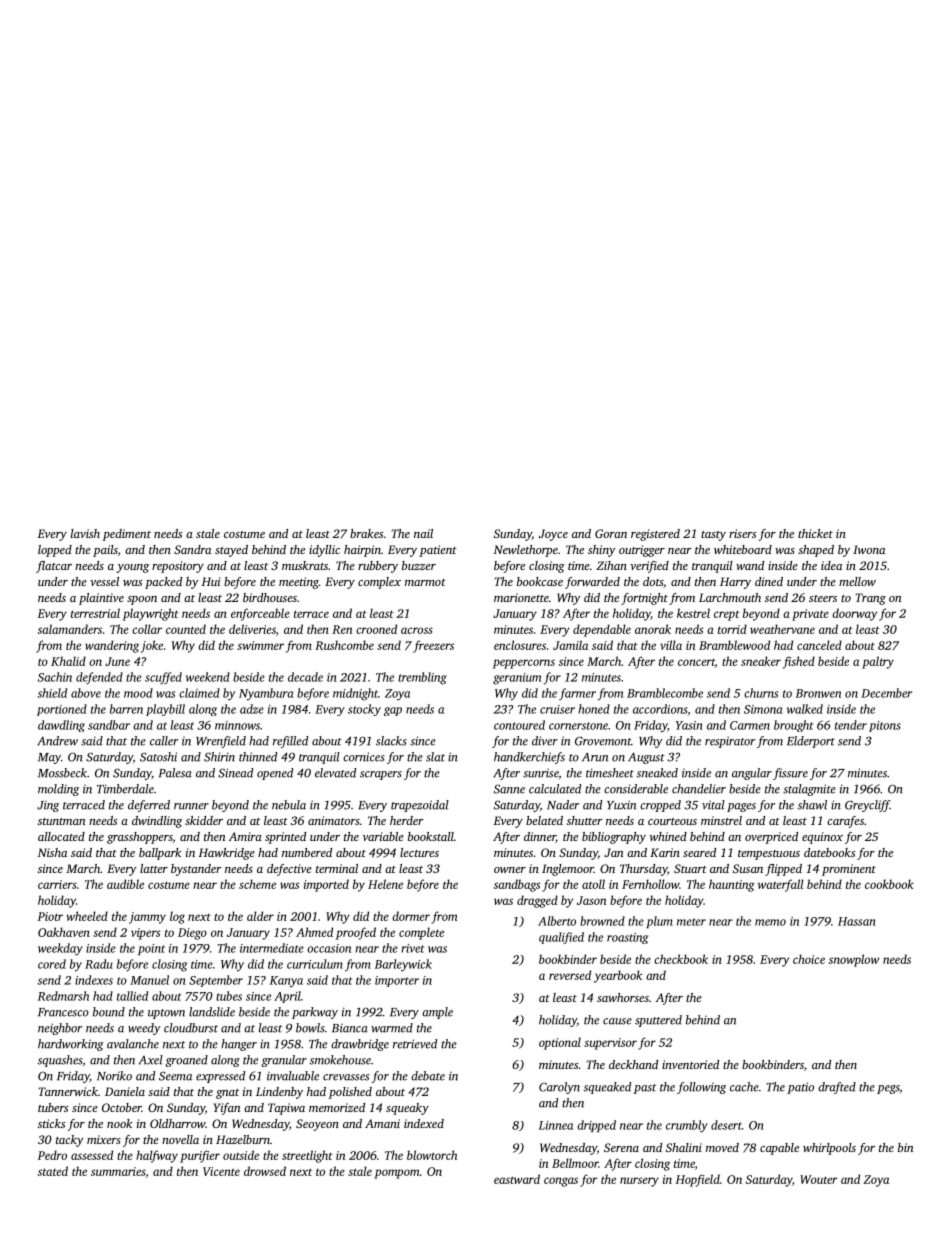  I want to click on kestrel, so click(693, 613).
